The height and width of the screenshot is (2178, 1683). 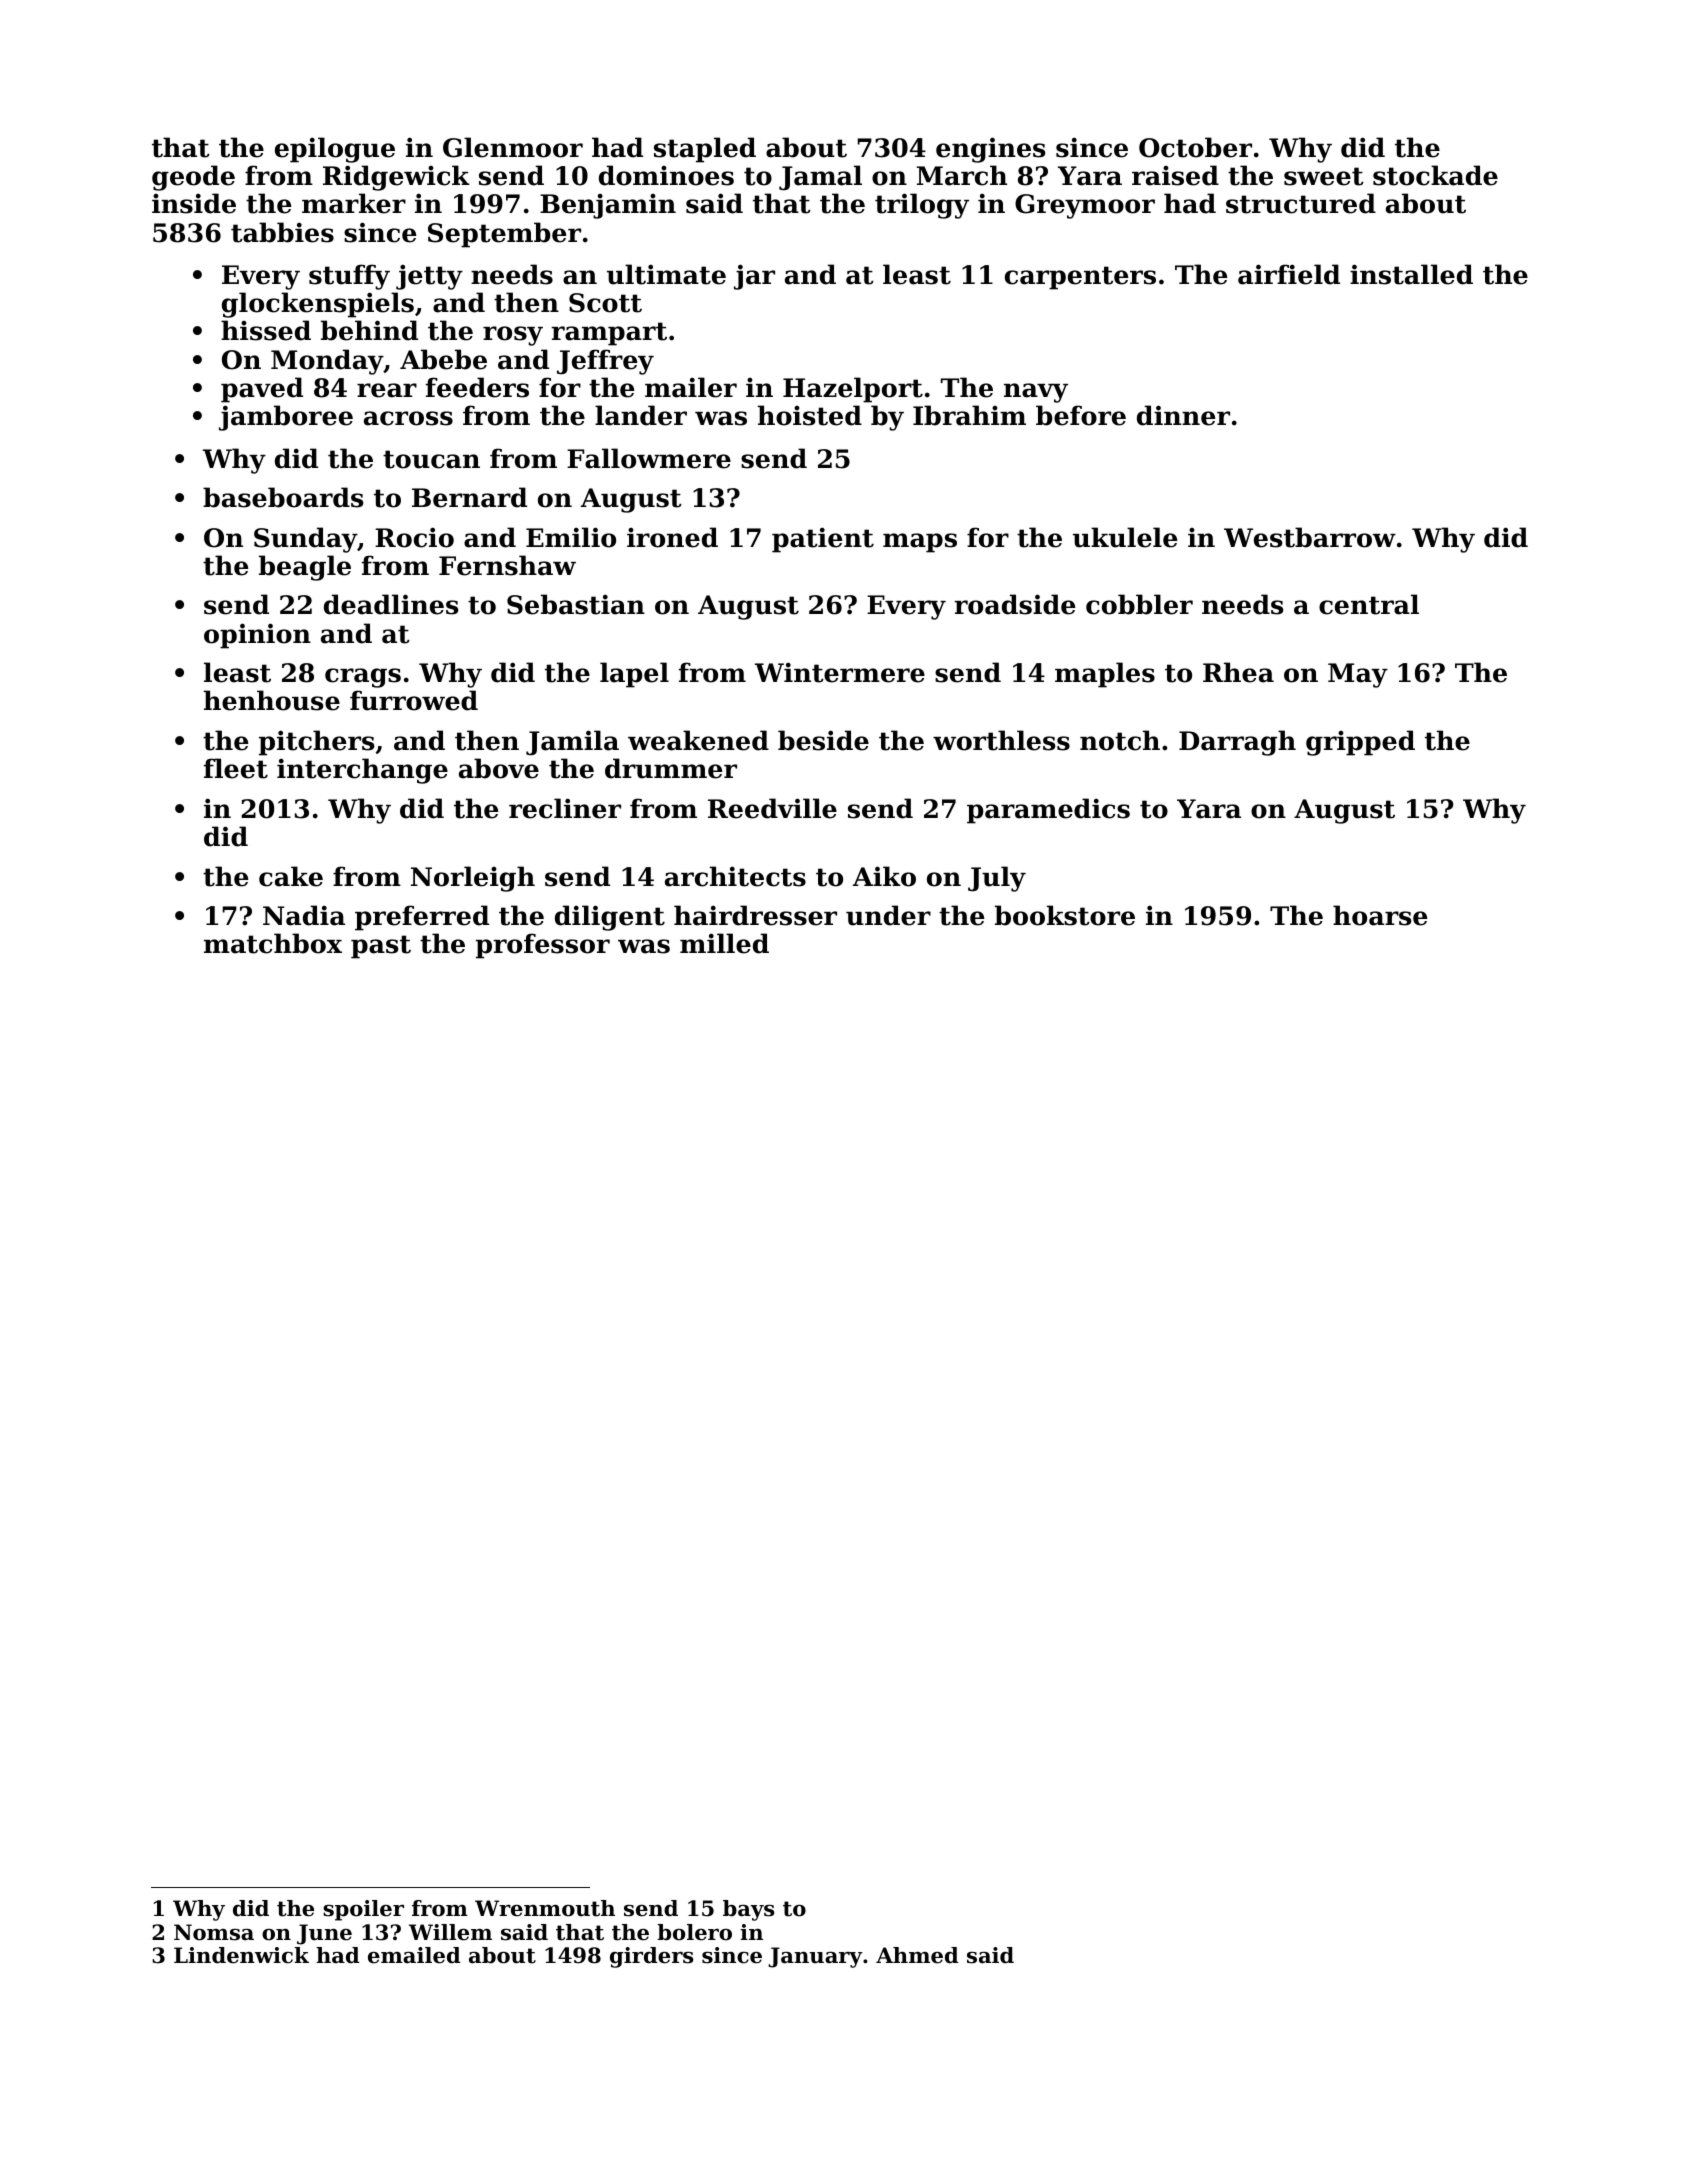 What do you see at coordinates (414, 1955) in the screenshot?
I see `emailed` at bounding box center [414, 1955].
